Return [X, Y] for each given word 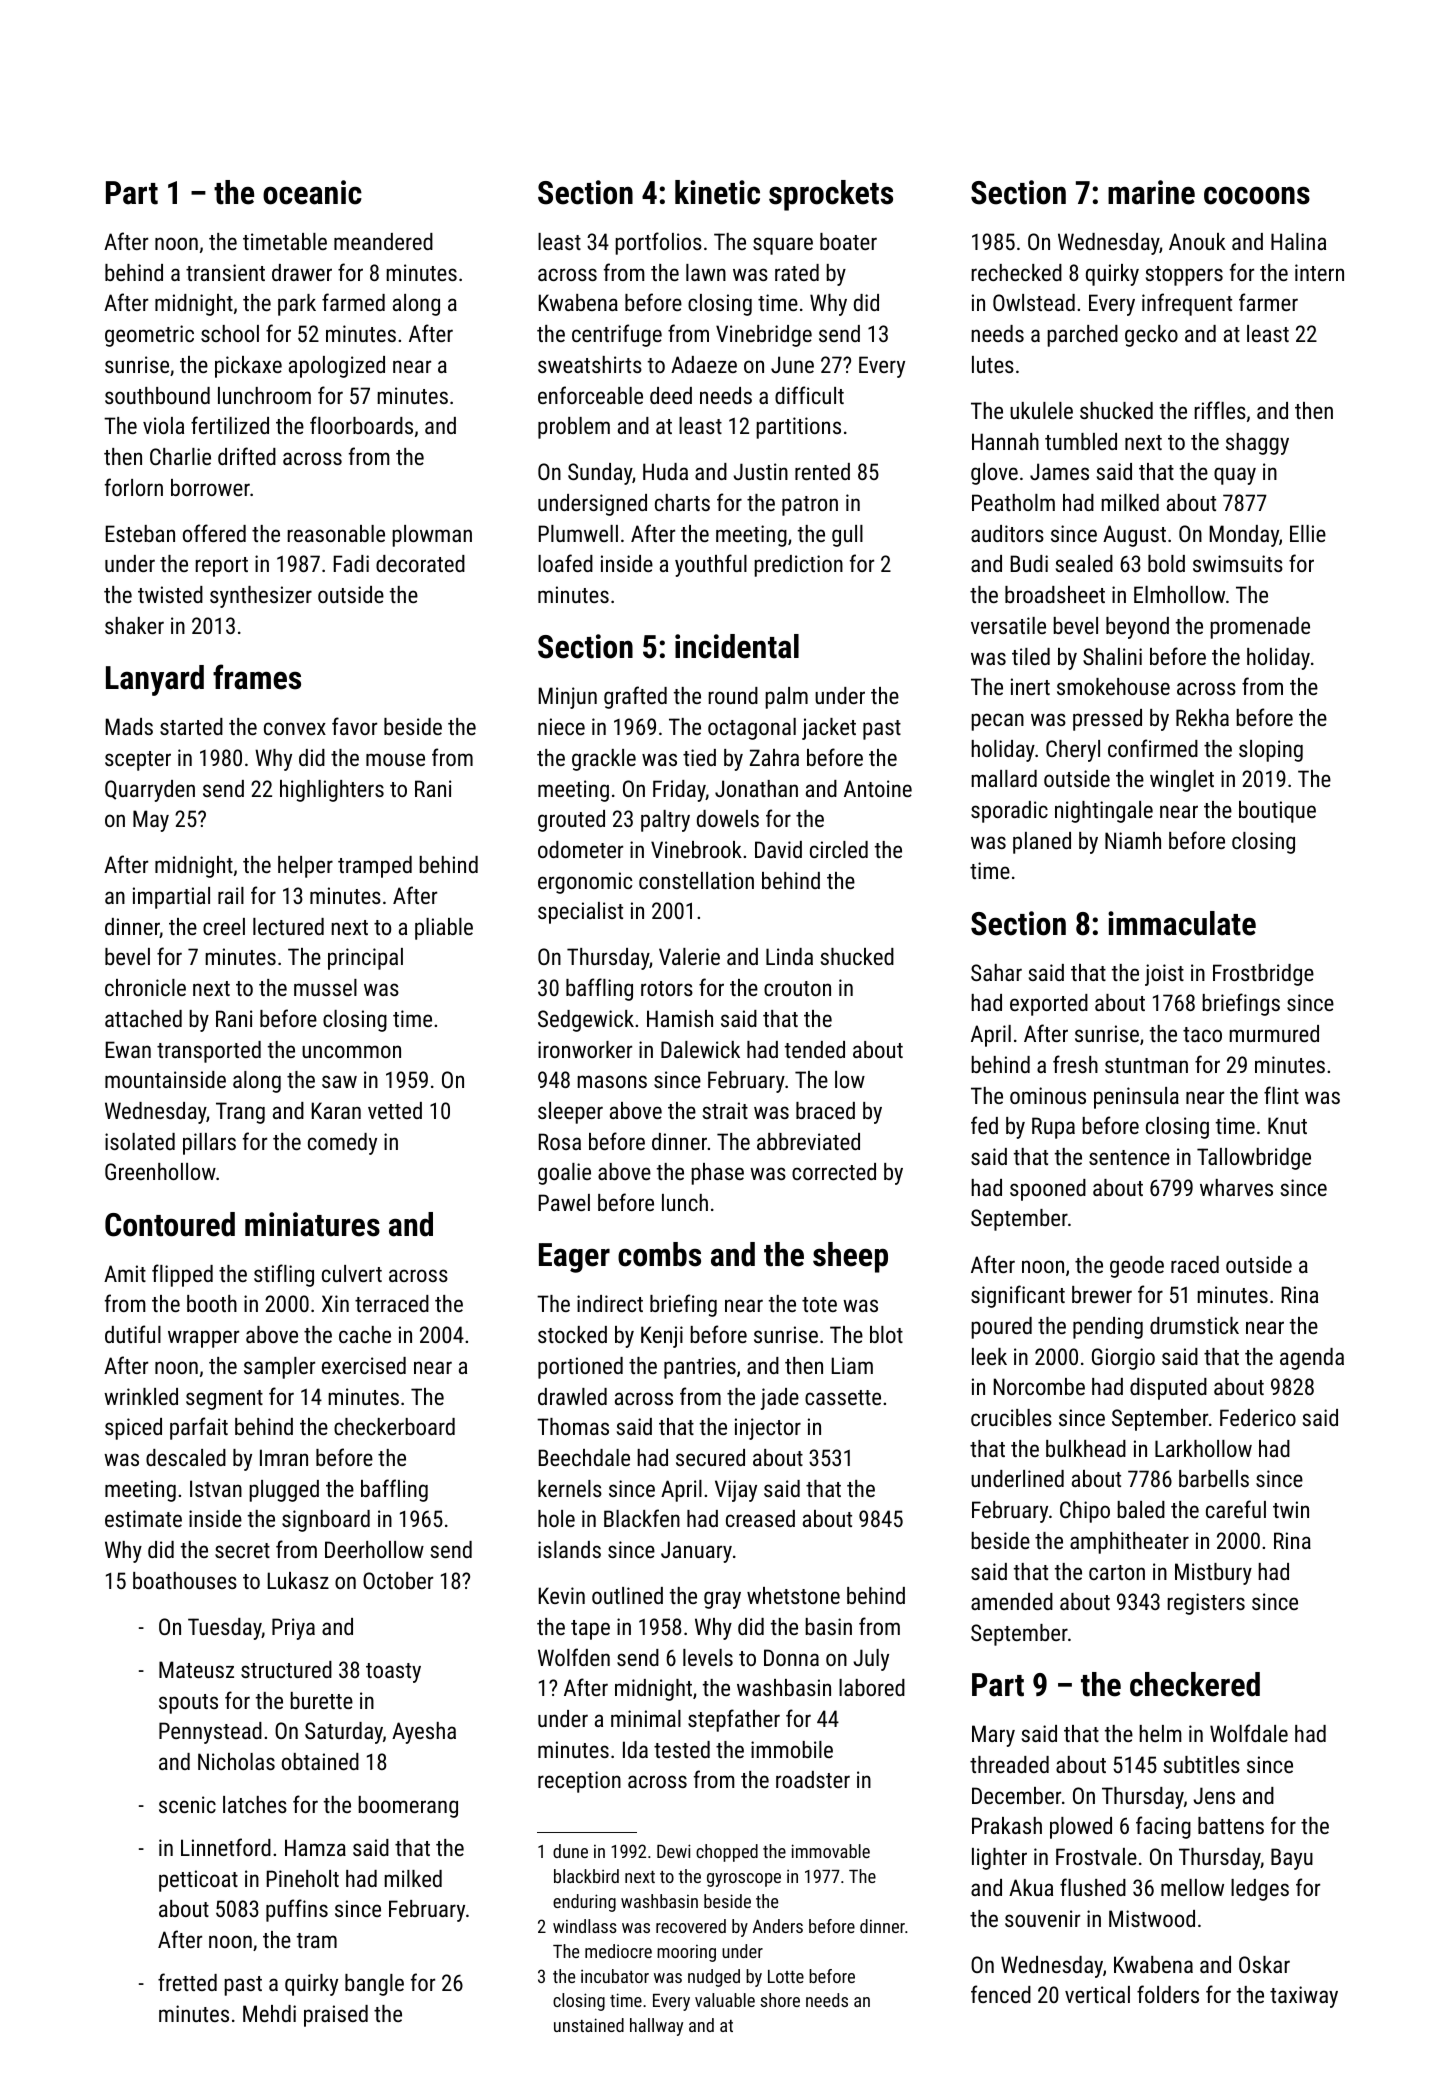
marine [1151, 192]
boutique [1277, 812]
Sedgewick [586, 1021]
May [151, 821]
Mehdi [269, 2013]
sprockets [831, 195]
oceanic [312, 192]
